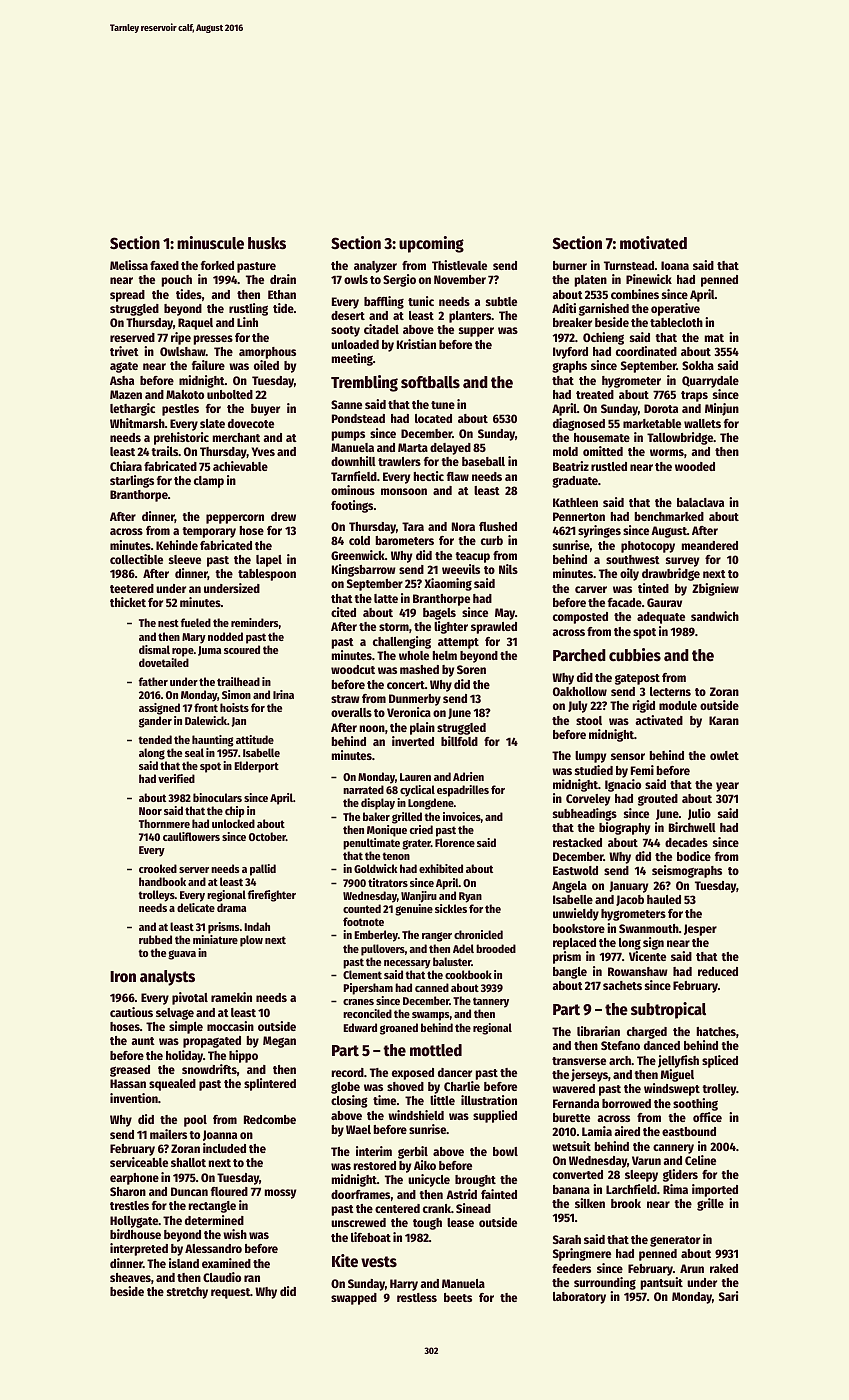 The image size is (849, 1400). I want to click on Chiara, so click(126, 466).
